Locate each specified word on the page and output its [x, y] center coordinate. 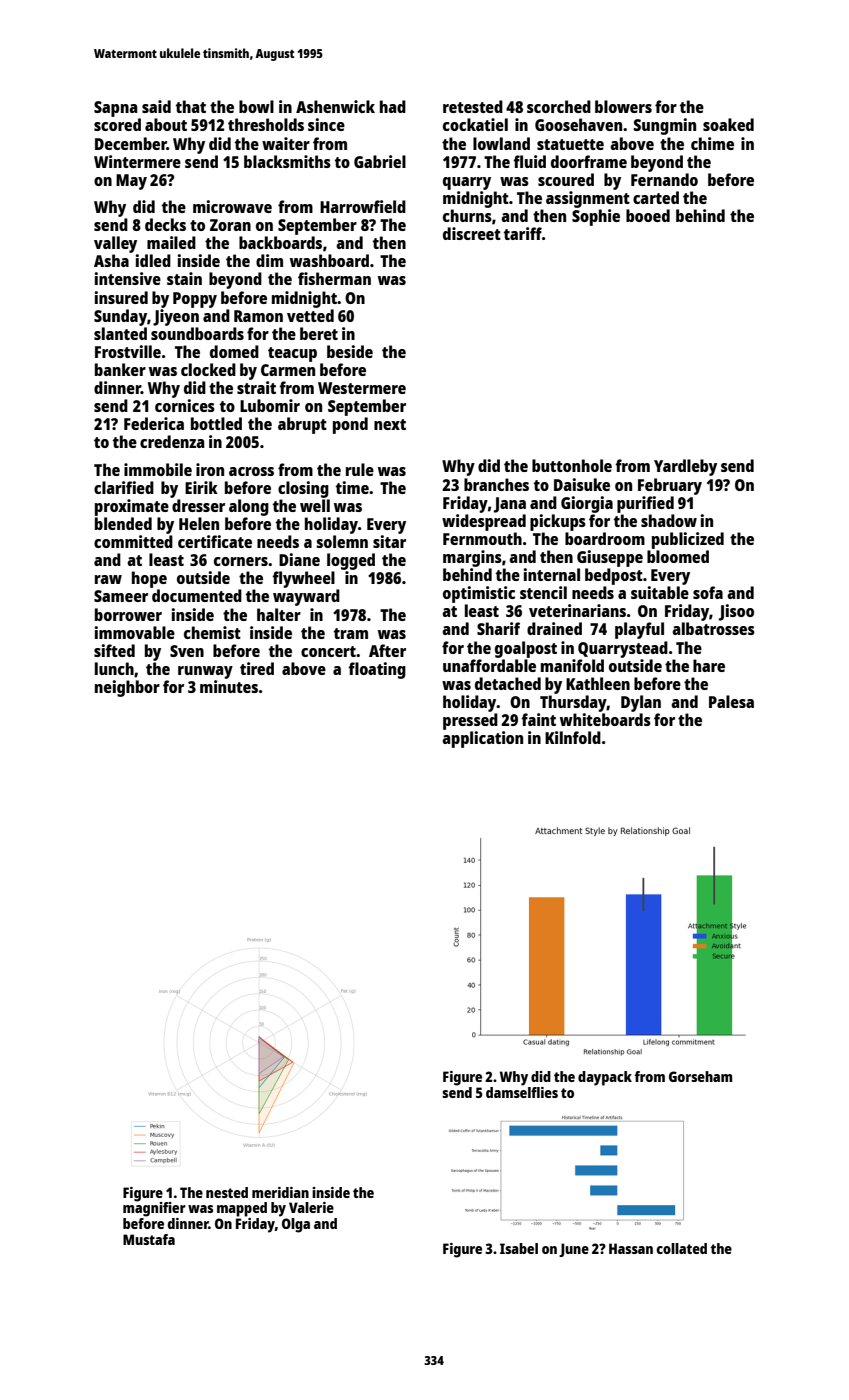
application [482, 739]
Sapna [115, 109]
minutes [229, 686]
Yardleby [685, 467]
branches [496, 484]
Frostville [128, 351]
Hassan [631, 1248]
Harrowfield [363, 206]
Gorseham [700, 1076]
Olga [296, 1225]
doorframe [589, 161]
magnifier [154, 1209]
